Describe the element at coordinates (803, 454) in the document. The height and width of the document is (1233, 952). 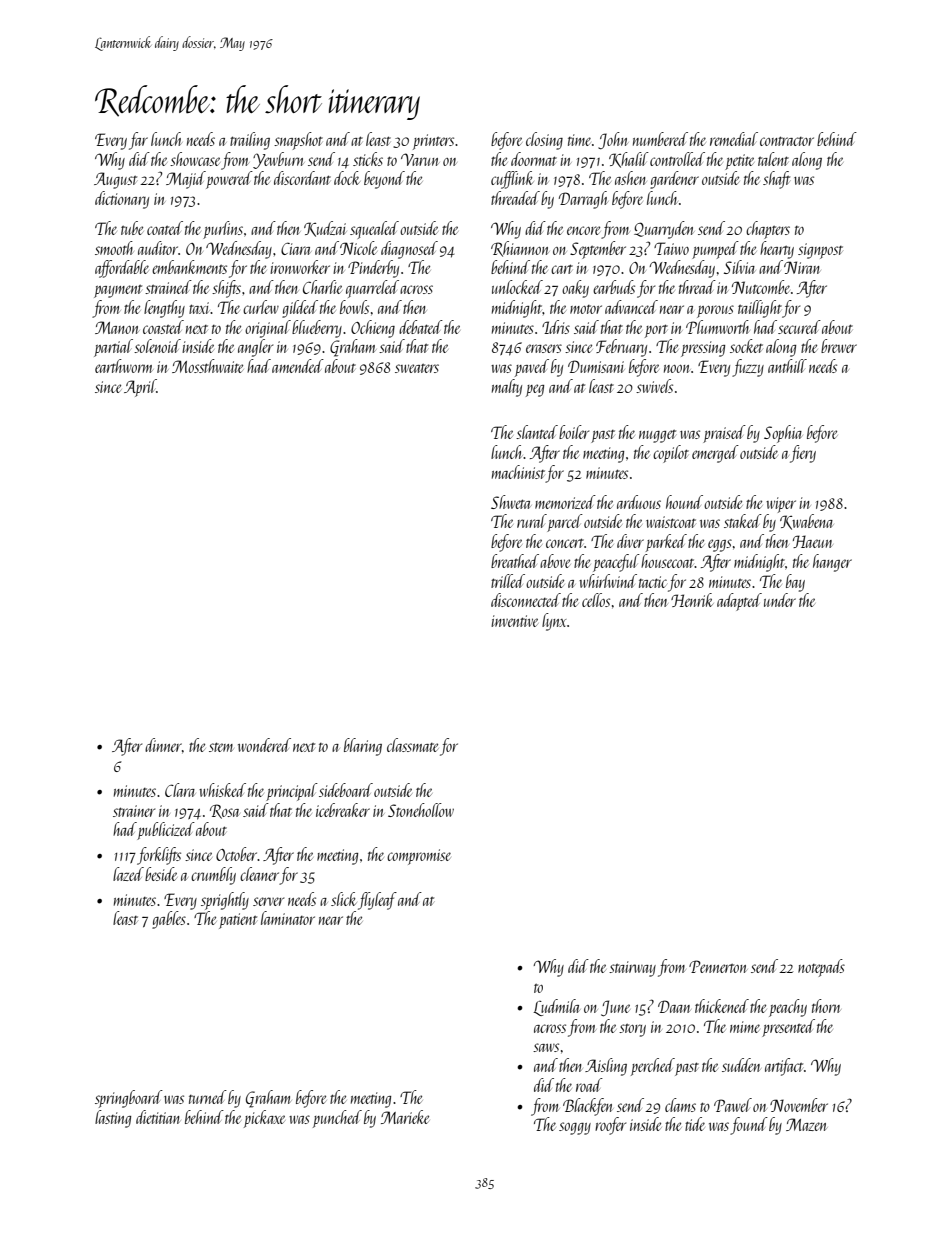
I see `fiery` at that location.
